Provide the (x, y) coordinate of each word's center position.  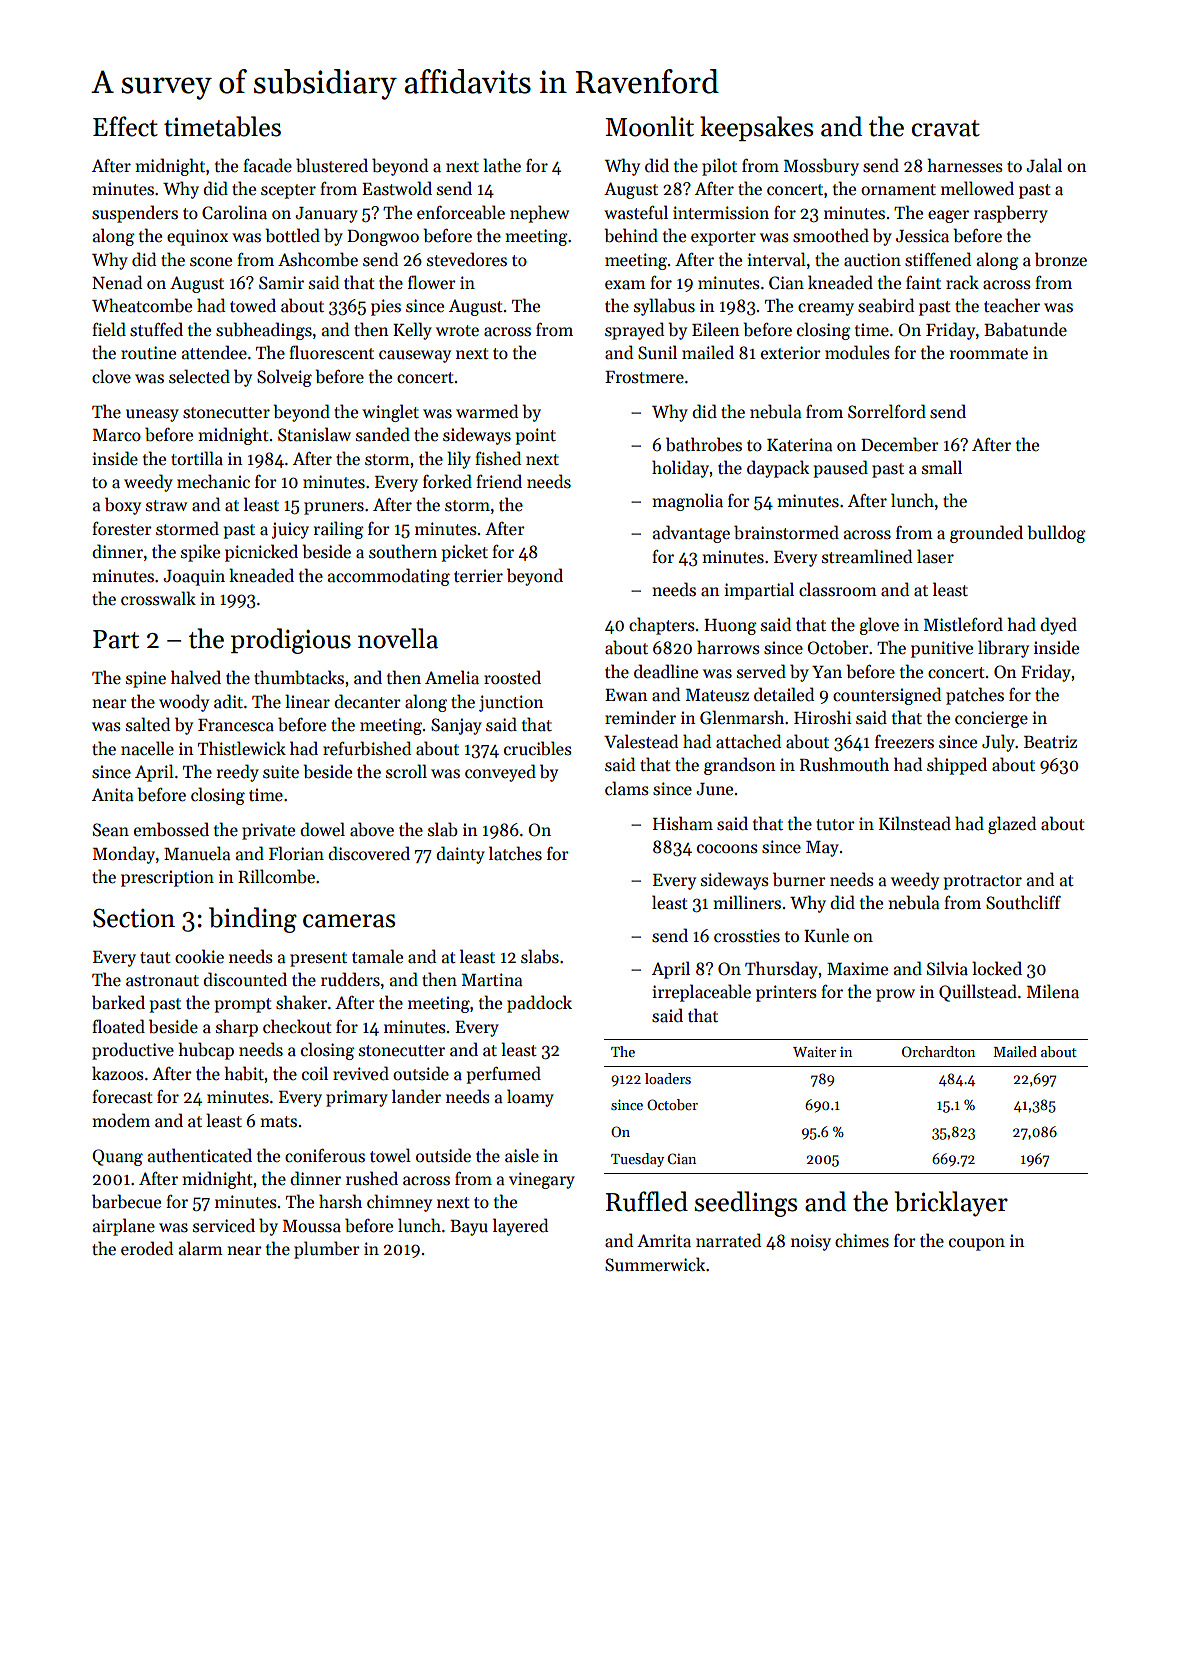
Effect (125, 126)
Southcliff (1023, 902)
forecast (122, 1097)
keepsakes (756, 128)
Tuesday (637, 1160)
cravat (946, 128)
